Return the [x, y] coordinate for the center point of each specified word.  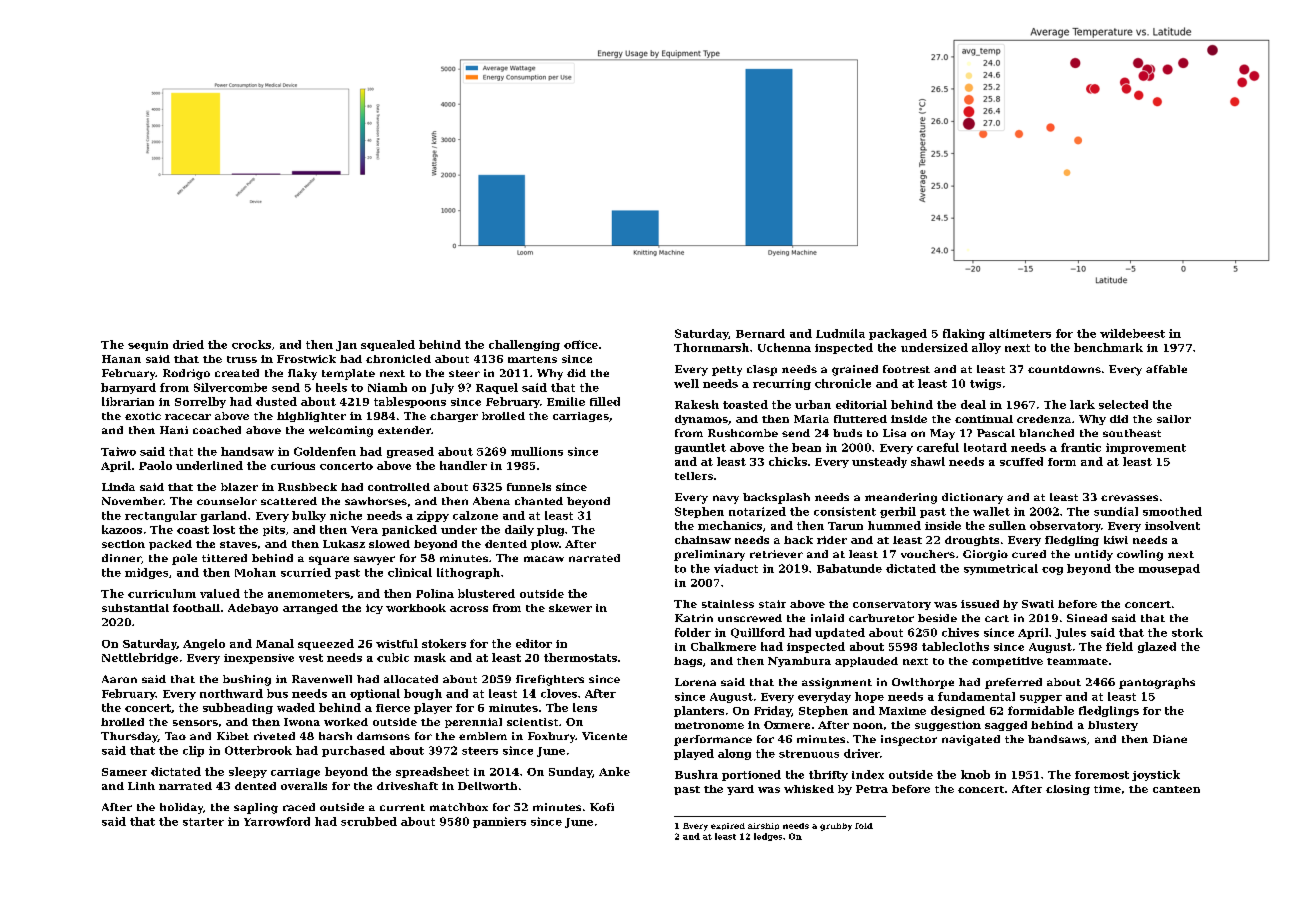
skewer [570, 608]
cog [1052, 571]
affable [1166, 369]
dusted [276, 401]
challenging [524, 345]
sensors [195, 723]
